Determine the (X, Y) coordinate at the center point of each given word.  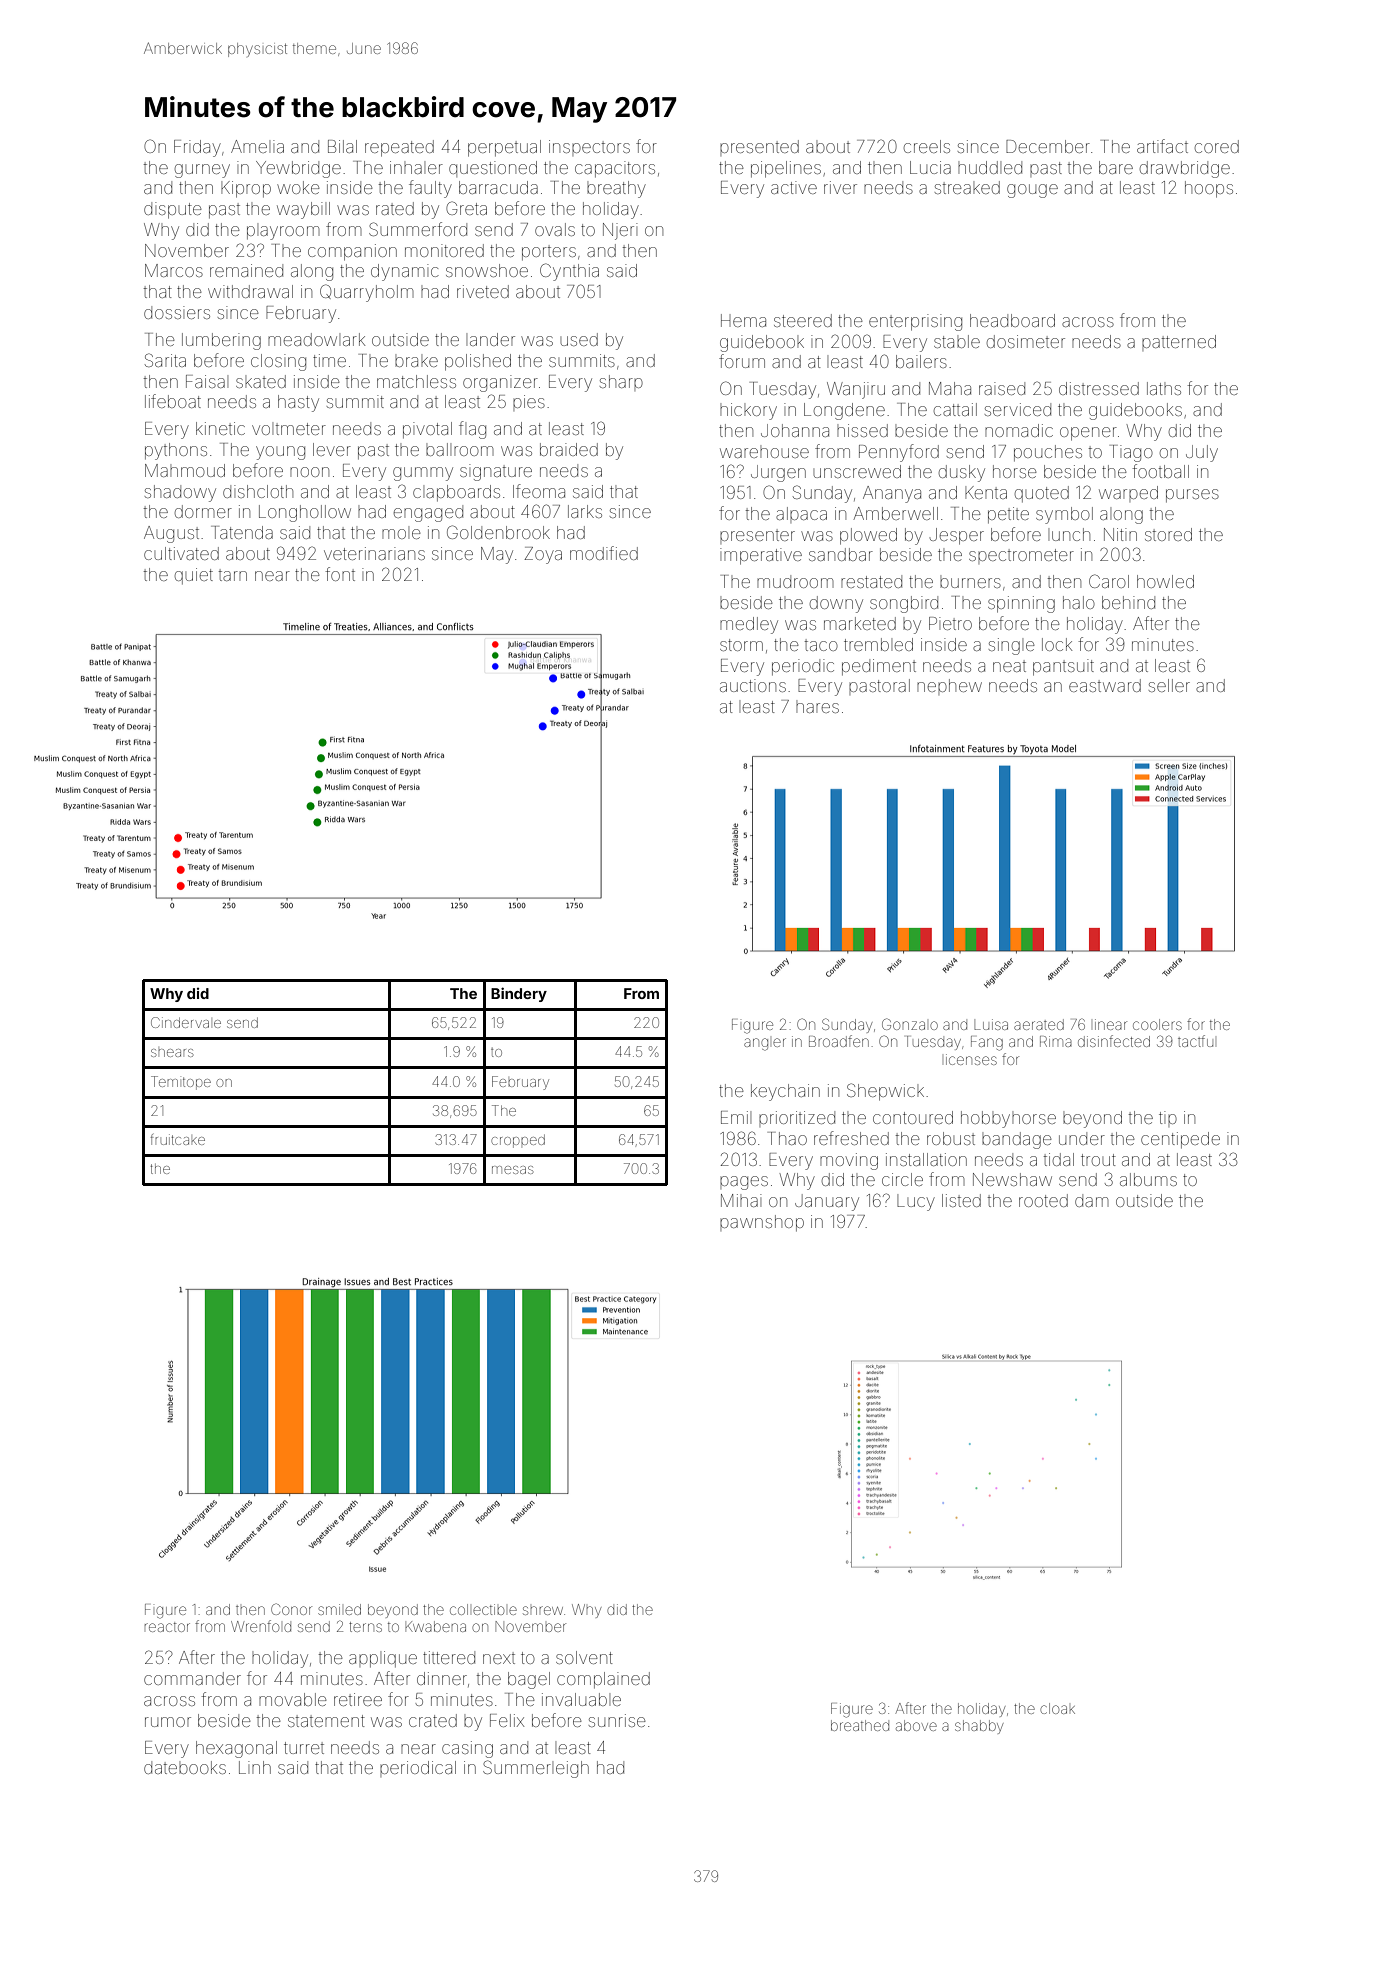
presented (759, 146)
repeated (399, 148)
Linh (255, 1767)
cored (1217, 146)
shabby (979, 1727)
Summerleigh (536, 1769)
